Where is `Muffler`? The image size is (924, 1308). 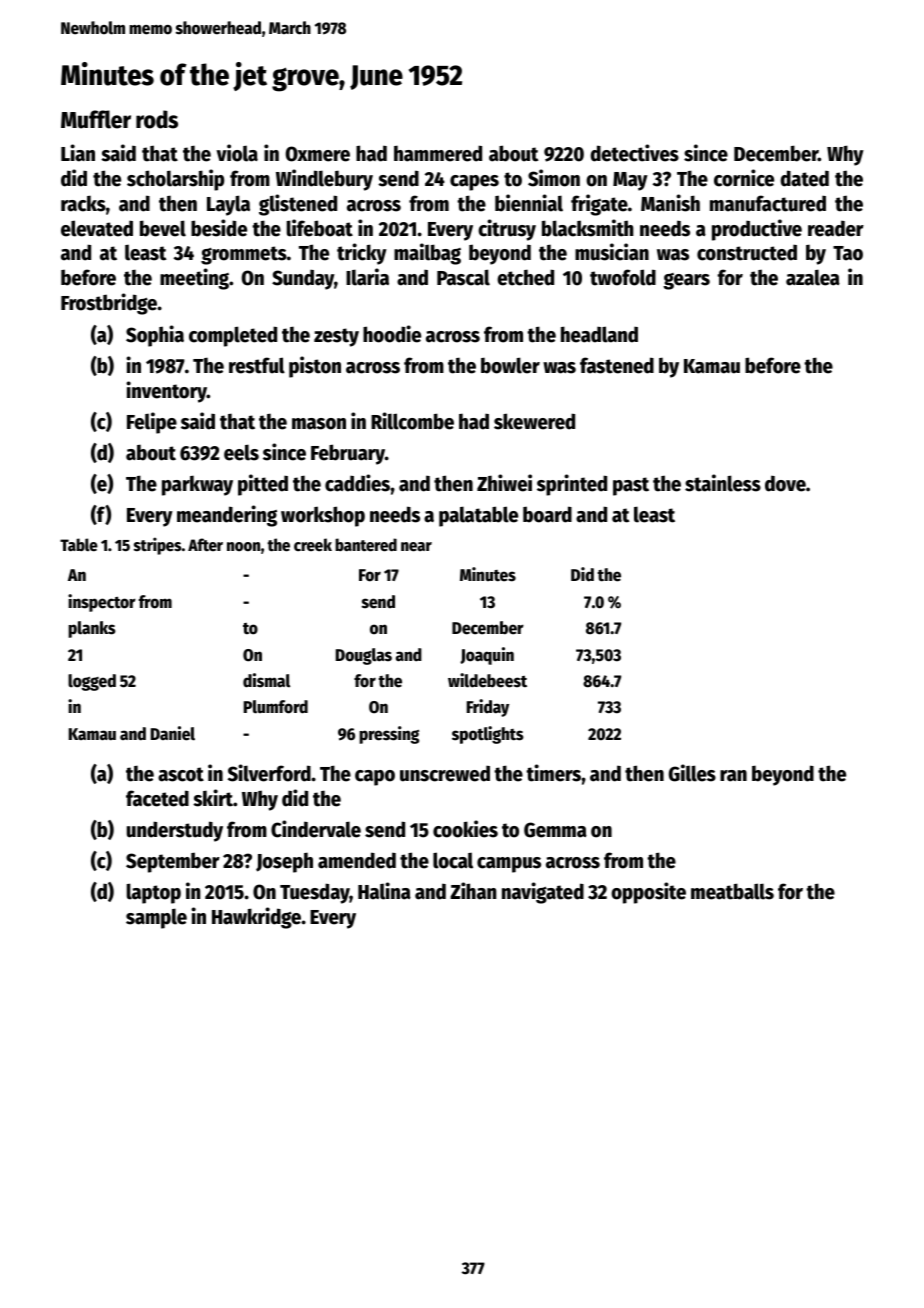
Muffler is located at coordinates (96, 119).
